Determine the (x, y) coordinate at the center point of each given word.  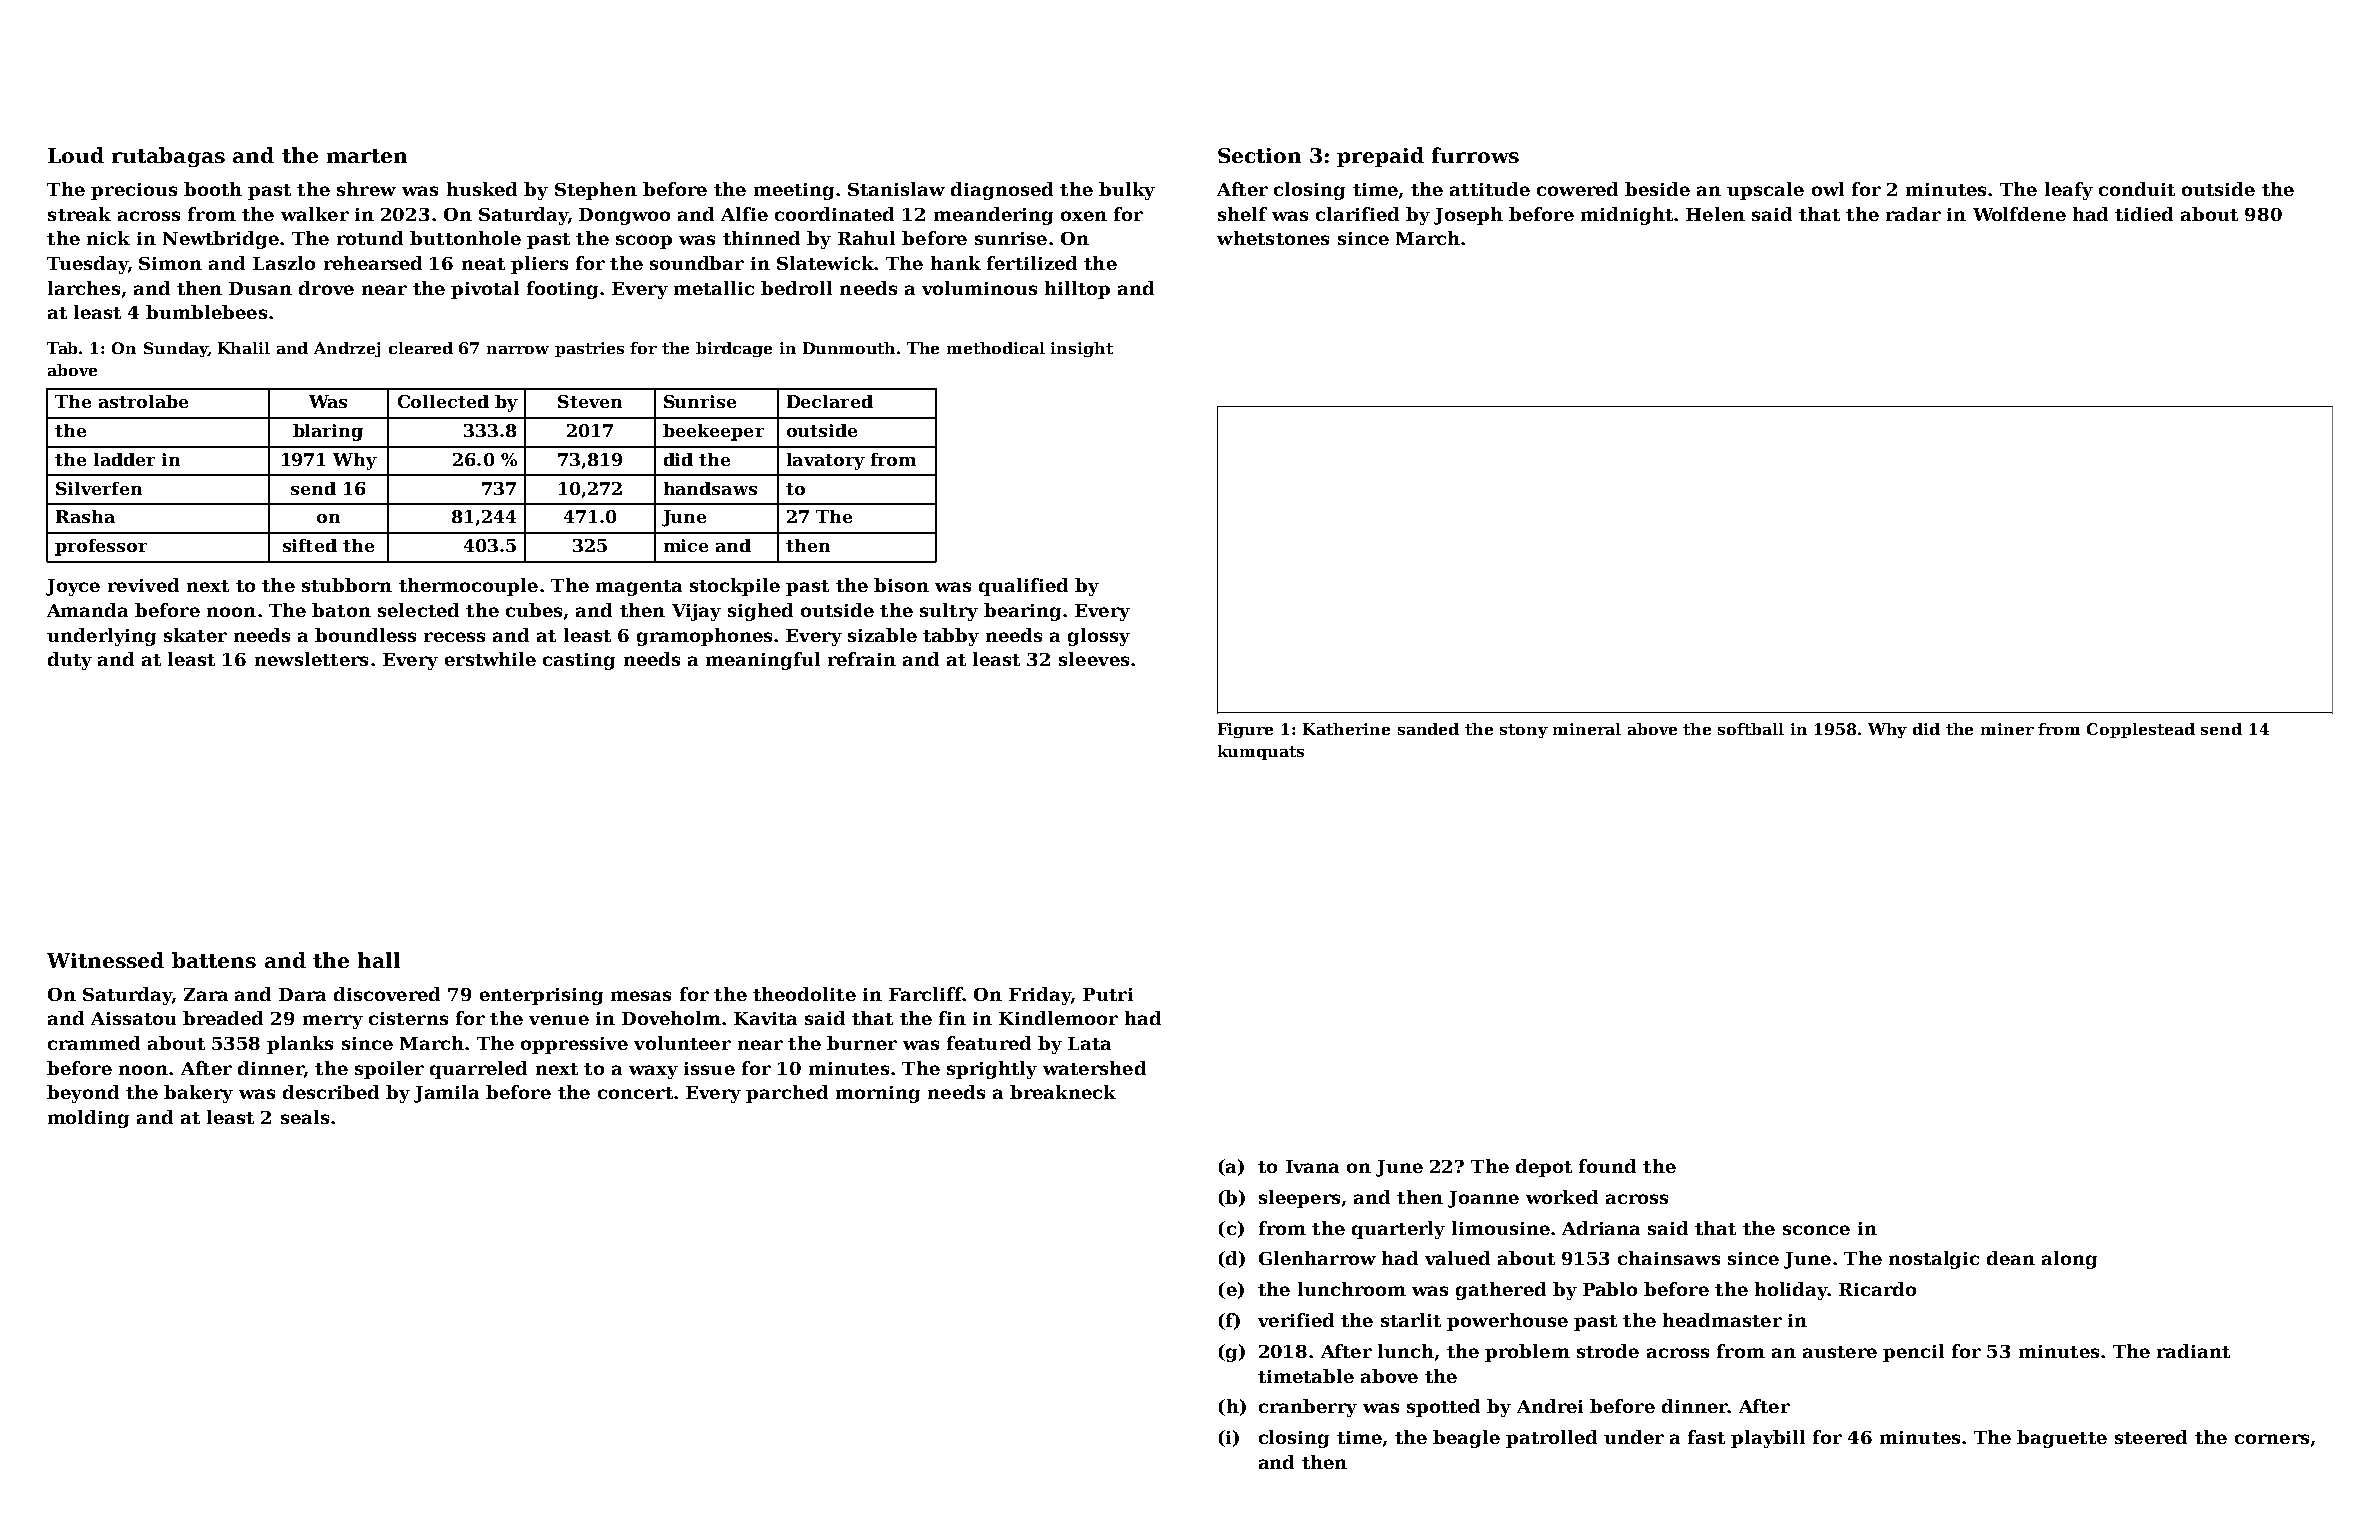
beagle (1466, 1439)
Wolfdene (2019, 214)
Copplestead (2141, 730)
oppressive (574, 1045)
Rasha (85, 516)
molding (88, 1119)
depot (1544, 1168)
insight (1082, 349)
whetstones (1273, 238)
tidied (2144, 214)
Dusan (260, 288)
